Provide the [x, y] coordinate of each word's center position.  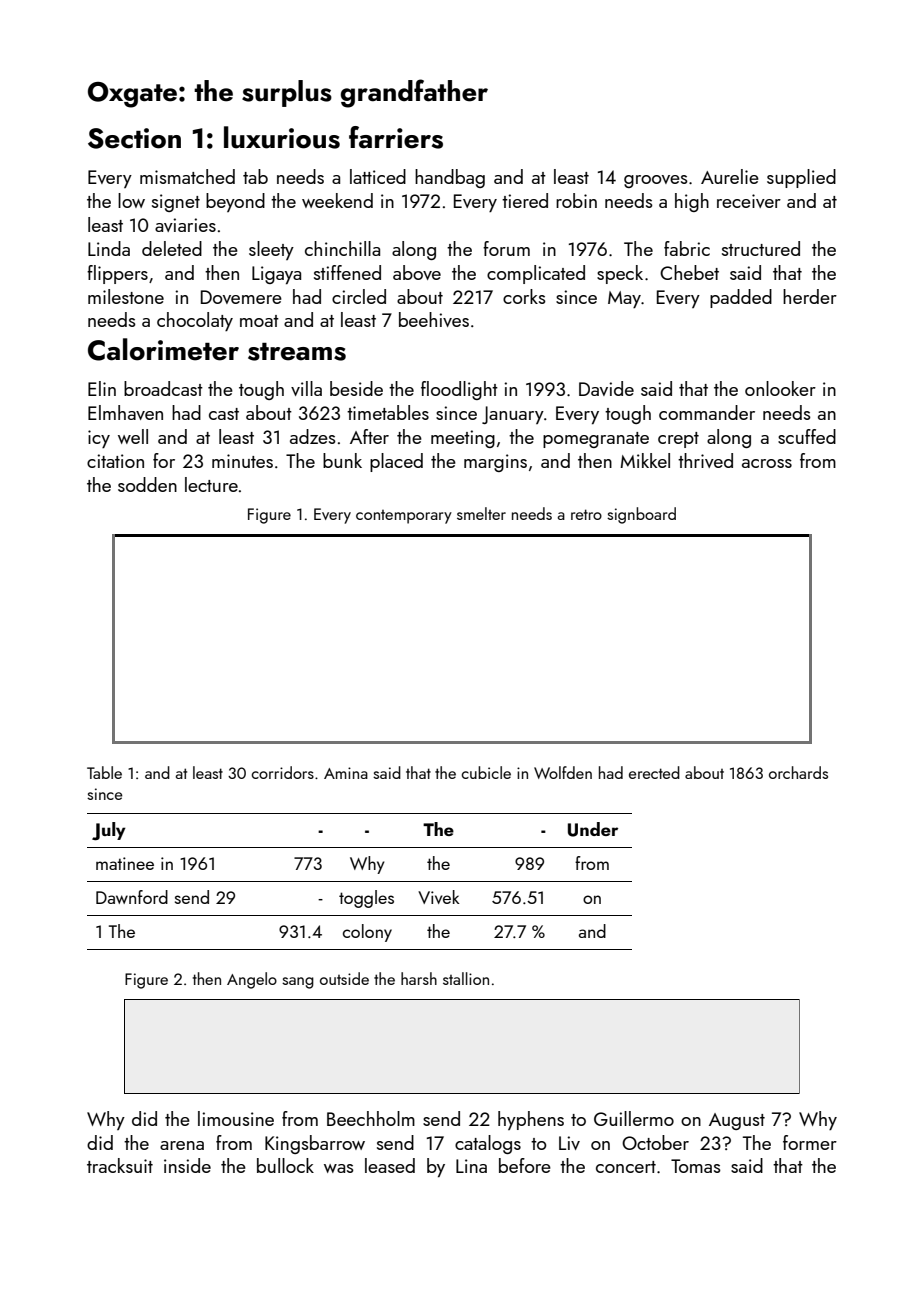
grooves [656, 181]
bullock [285, 1165]
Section [134, 138]
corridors [282, 772]
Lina [471, 1166]
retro [586, 514]
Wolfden [563, 772]
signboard [641, 515]
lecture [211, 484]
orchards [798, 772]
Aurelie [730, 176]
